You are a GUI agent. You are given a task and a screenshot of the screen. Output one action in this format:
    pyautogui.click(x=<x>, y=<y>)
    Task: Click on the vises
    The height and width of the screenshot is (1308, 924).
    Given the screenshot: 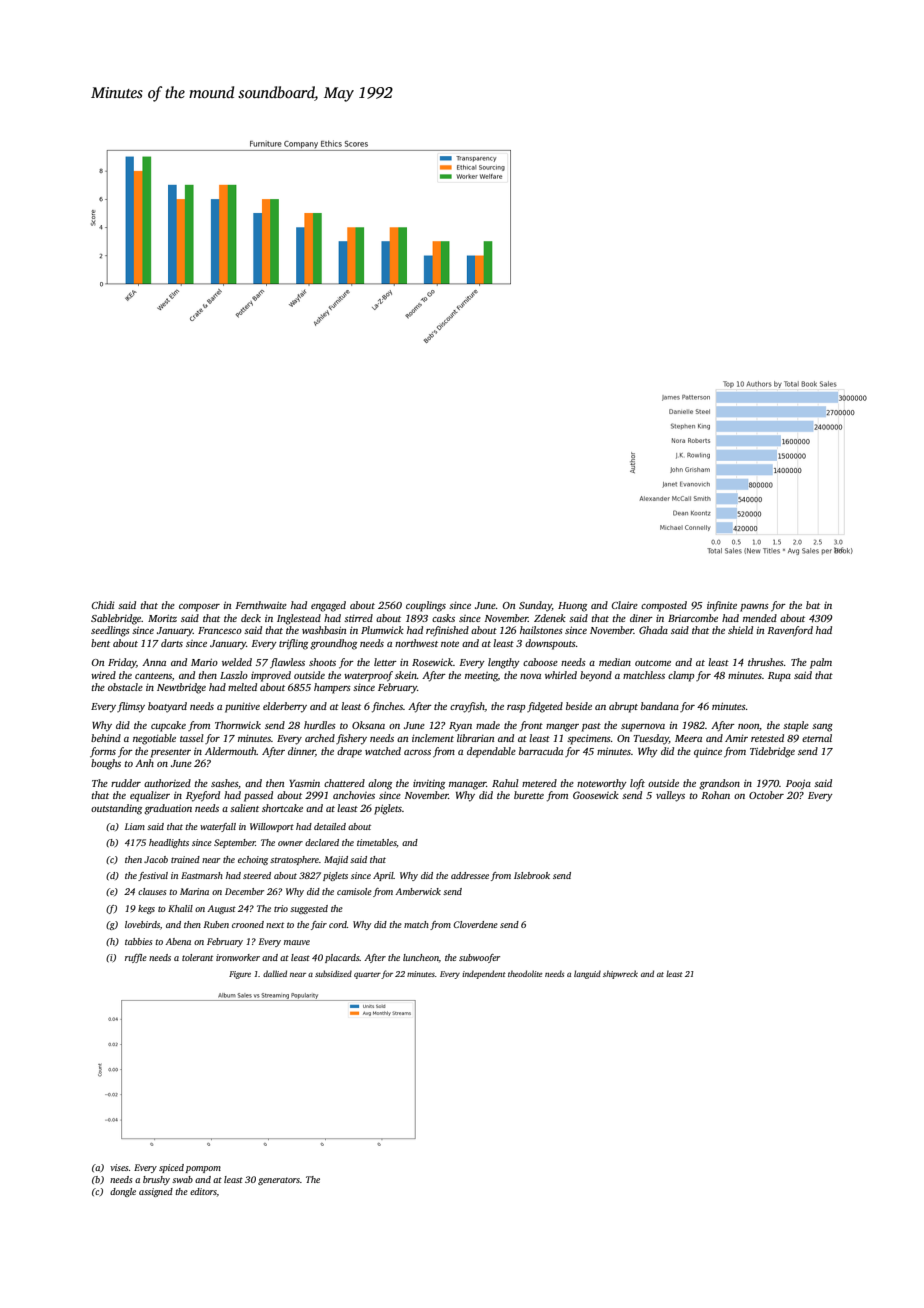 What is the action you would take?
    pyautogui.click(x=119, y=1167)
